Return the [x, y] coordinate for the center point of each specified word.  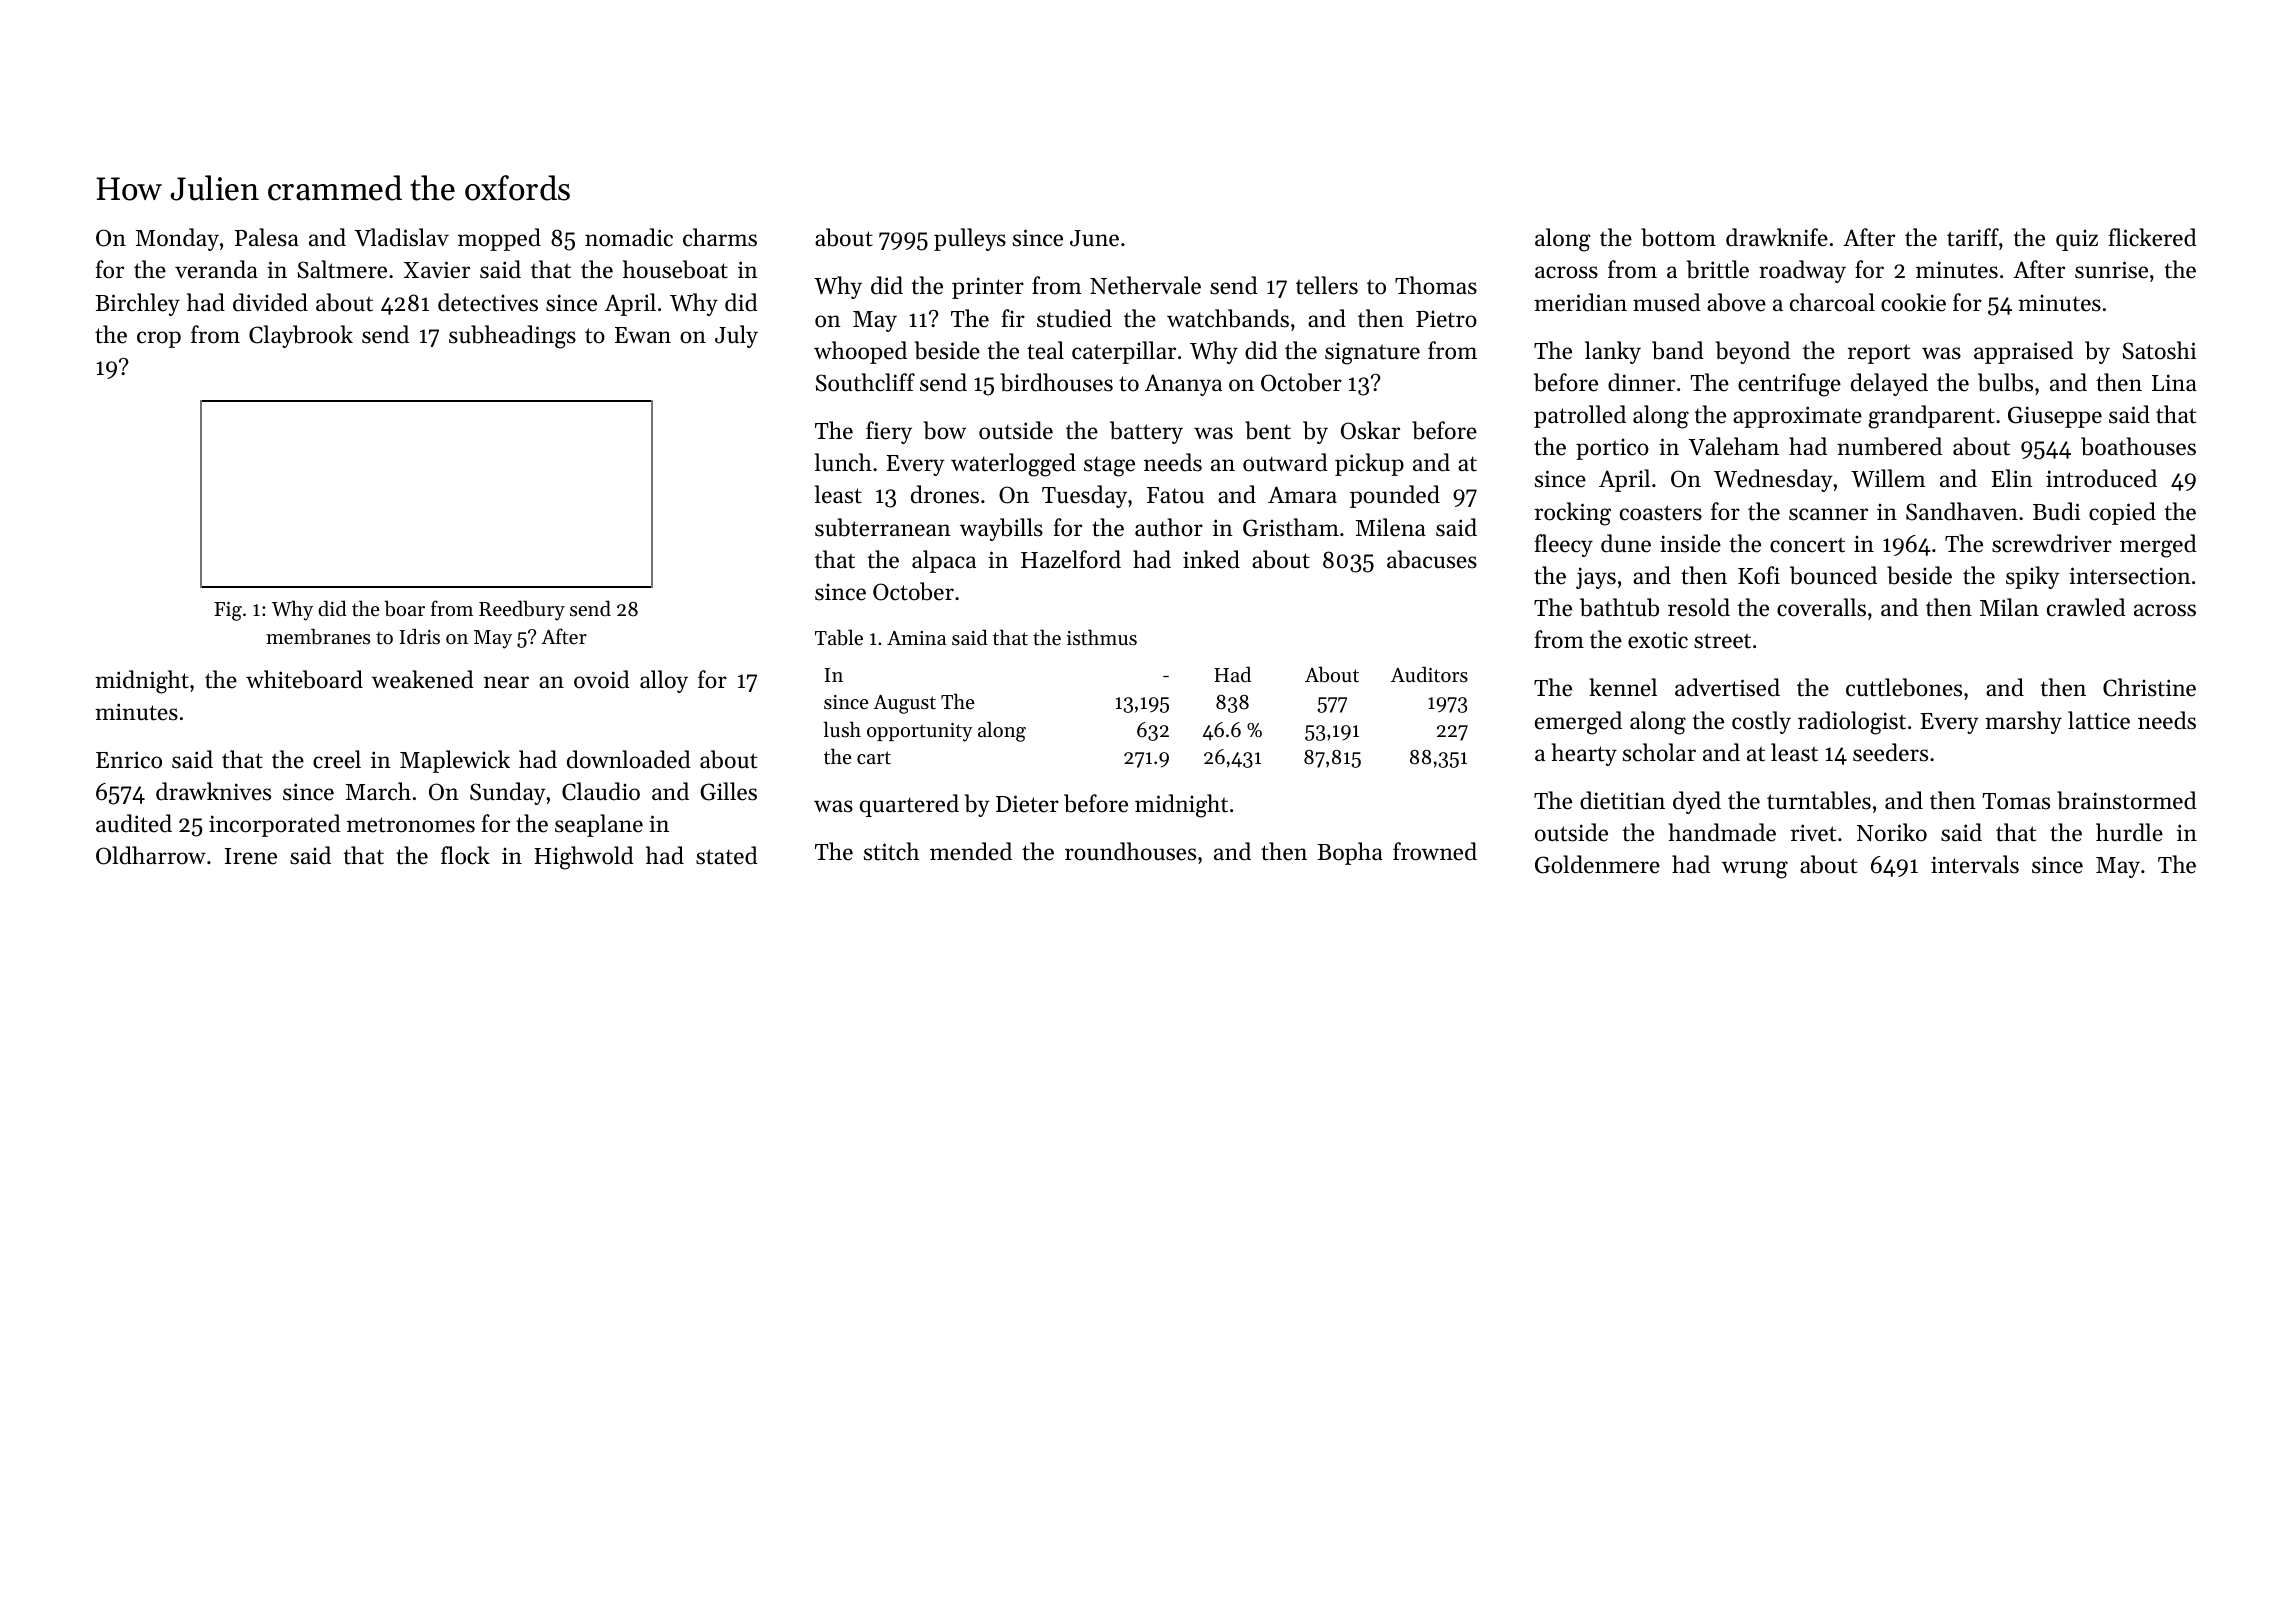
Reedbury [522, 610]
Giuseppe [2055, 417]
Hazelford [1071, 559]
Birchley [137, 304]
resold [1699, 607]
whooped [860, 352]
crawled [2086, 607]
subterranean [883, 527]
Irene [251, 856]
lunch [843, 462]
